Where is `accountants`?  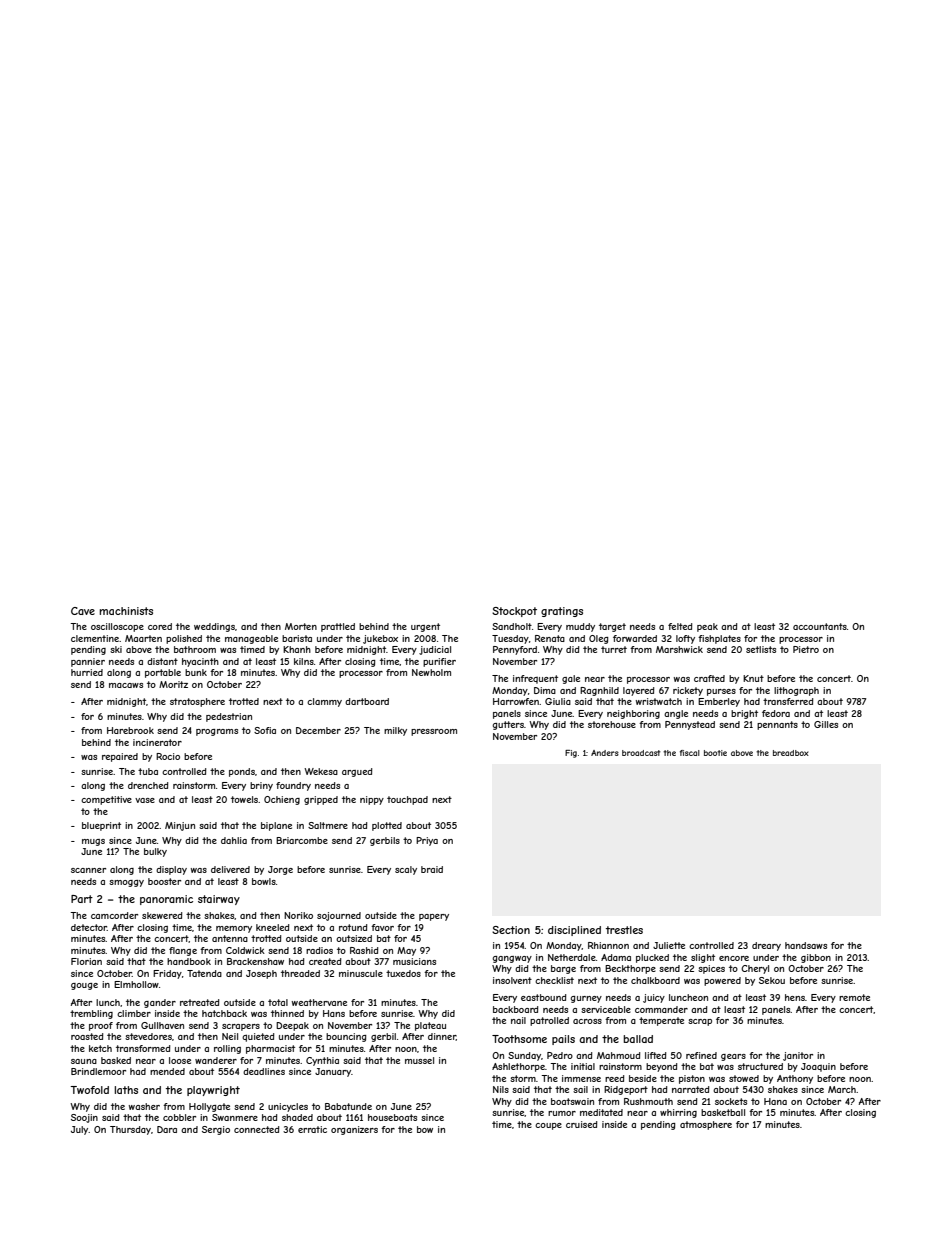 accountants is located at coordinates (820, 626).
